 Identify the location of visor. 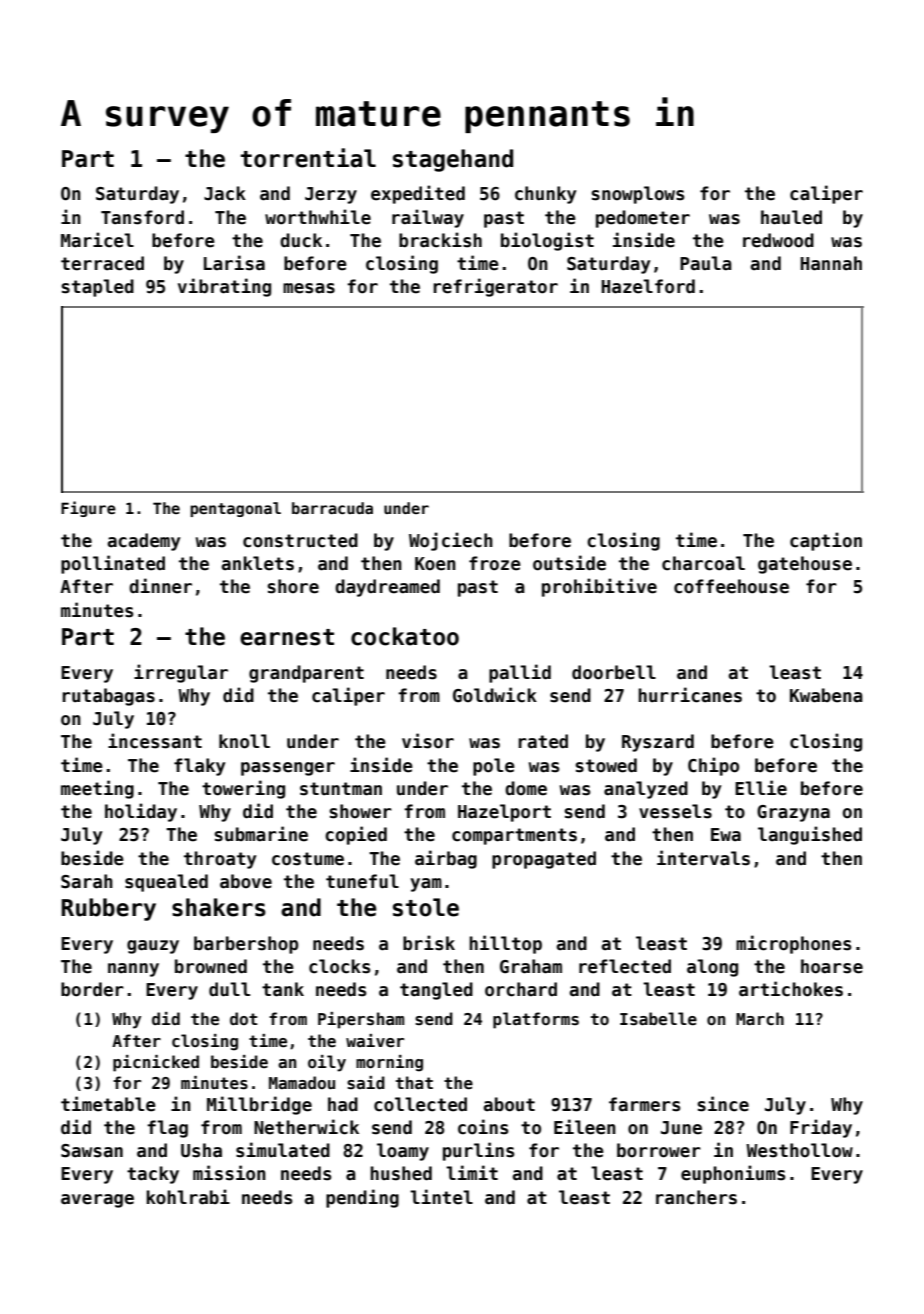
(428, 741).
